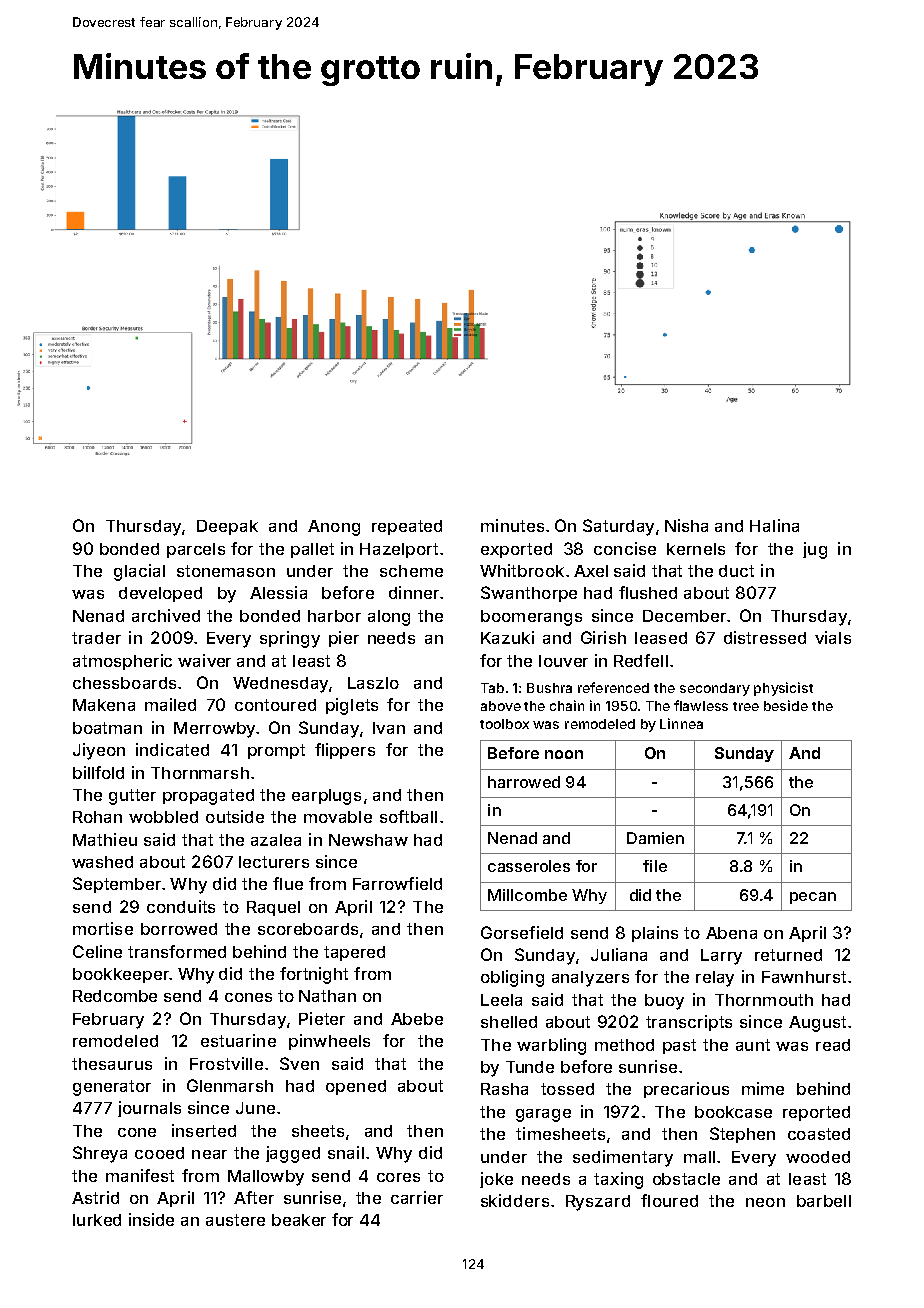 This screenshot has width=924, height=1308. What do you see at coordinates (227, 527) in the screenshot?
I see `Deepak` at bounding box center [227, 527].
